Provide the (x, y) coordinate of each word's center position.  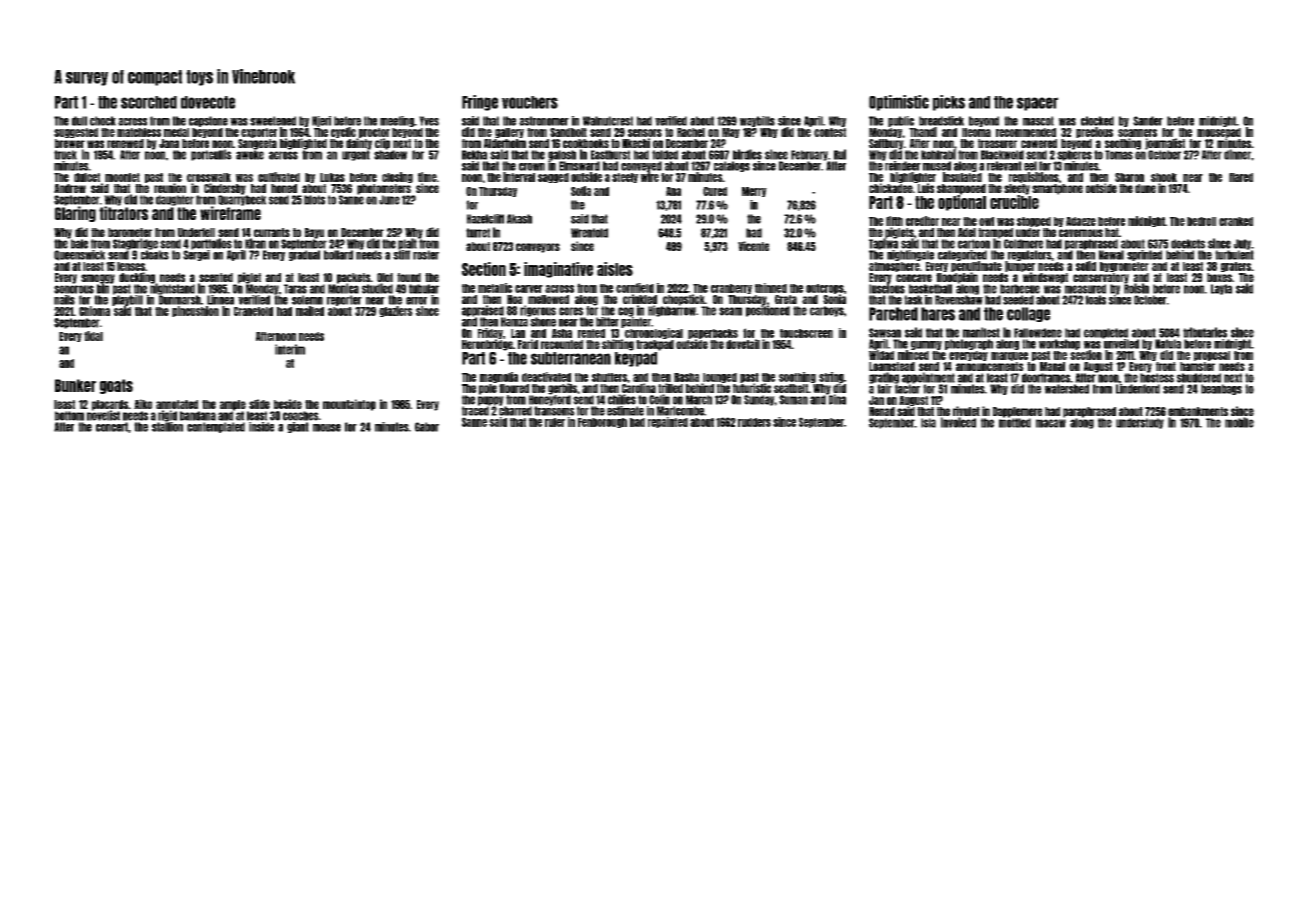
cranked (1236, 221)
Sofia (581, 191)
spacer (1037, 104)
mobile (1239, 422)
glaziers (396, 311)
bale (79, 244)
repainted (668, 422)
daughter (175, 200)
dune (1145, 188)
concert (112, 427)
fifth (894, 221)
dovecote (208, 102)
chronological (654, 333)
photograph (969, 344)
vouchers (530, 102)
